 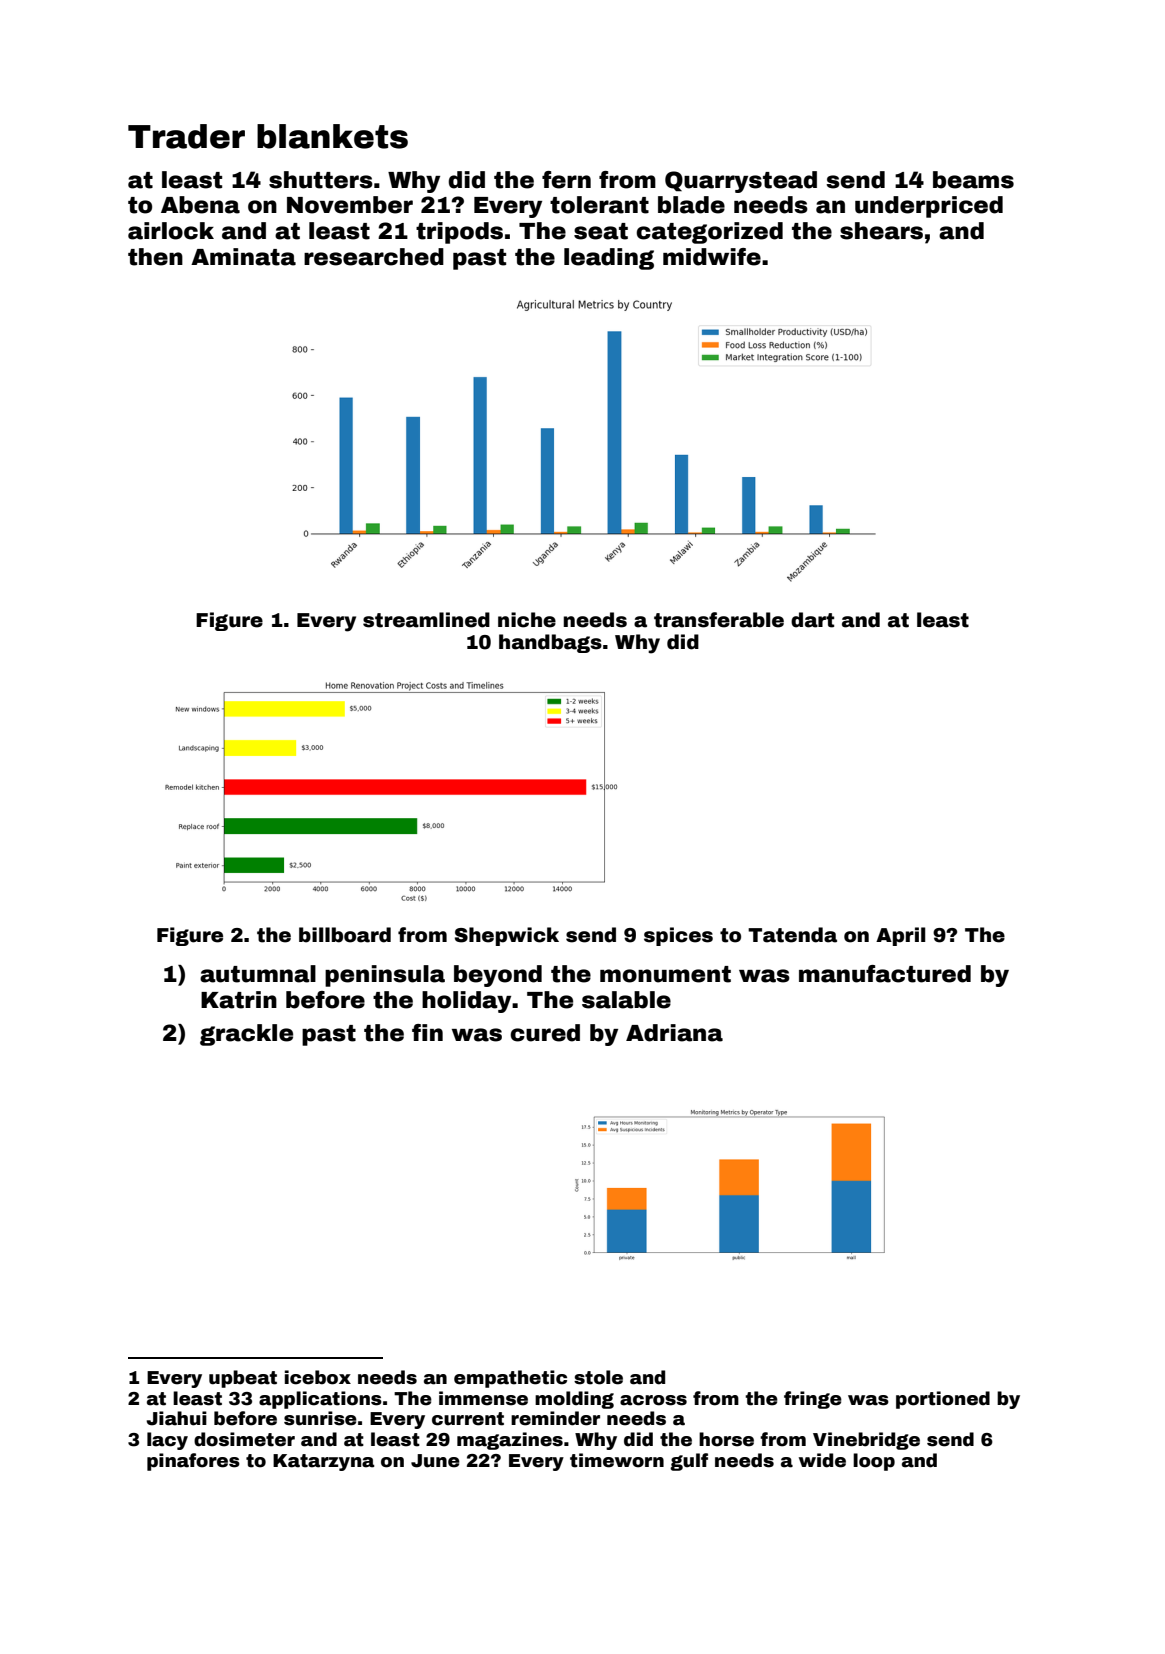 What do you see at coordinates (550, 643) in the screenshot?
I see `handbags` at bounding box center [550, 643].
